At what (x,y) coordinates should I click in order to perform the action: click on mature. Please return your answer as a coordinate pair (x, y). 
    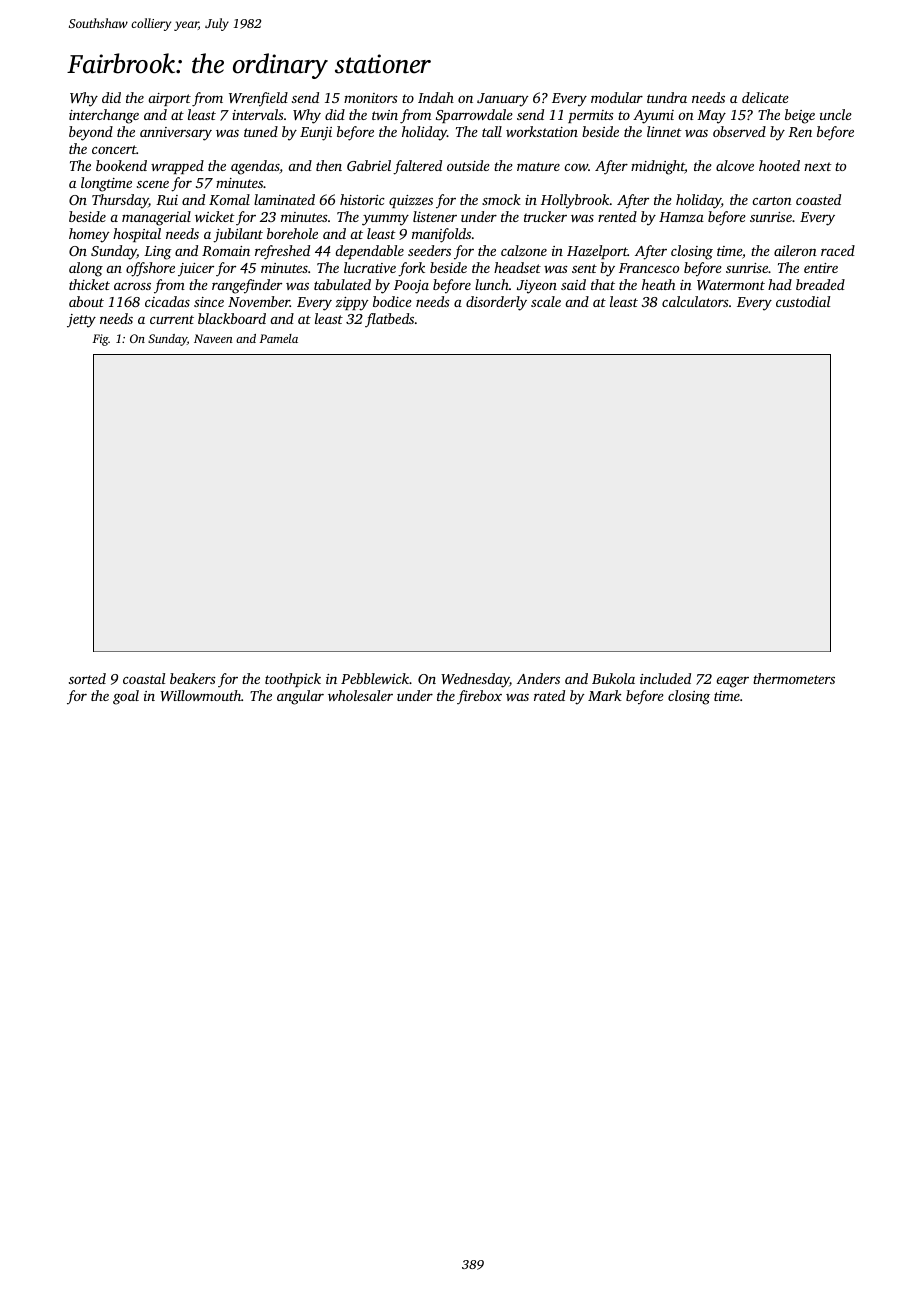
    Looking at the image, I should click on (538, 166).
